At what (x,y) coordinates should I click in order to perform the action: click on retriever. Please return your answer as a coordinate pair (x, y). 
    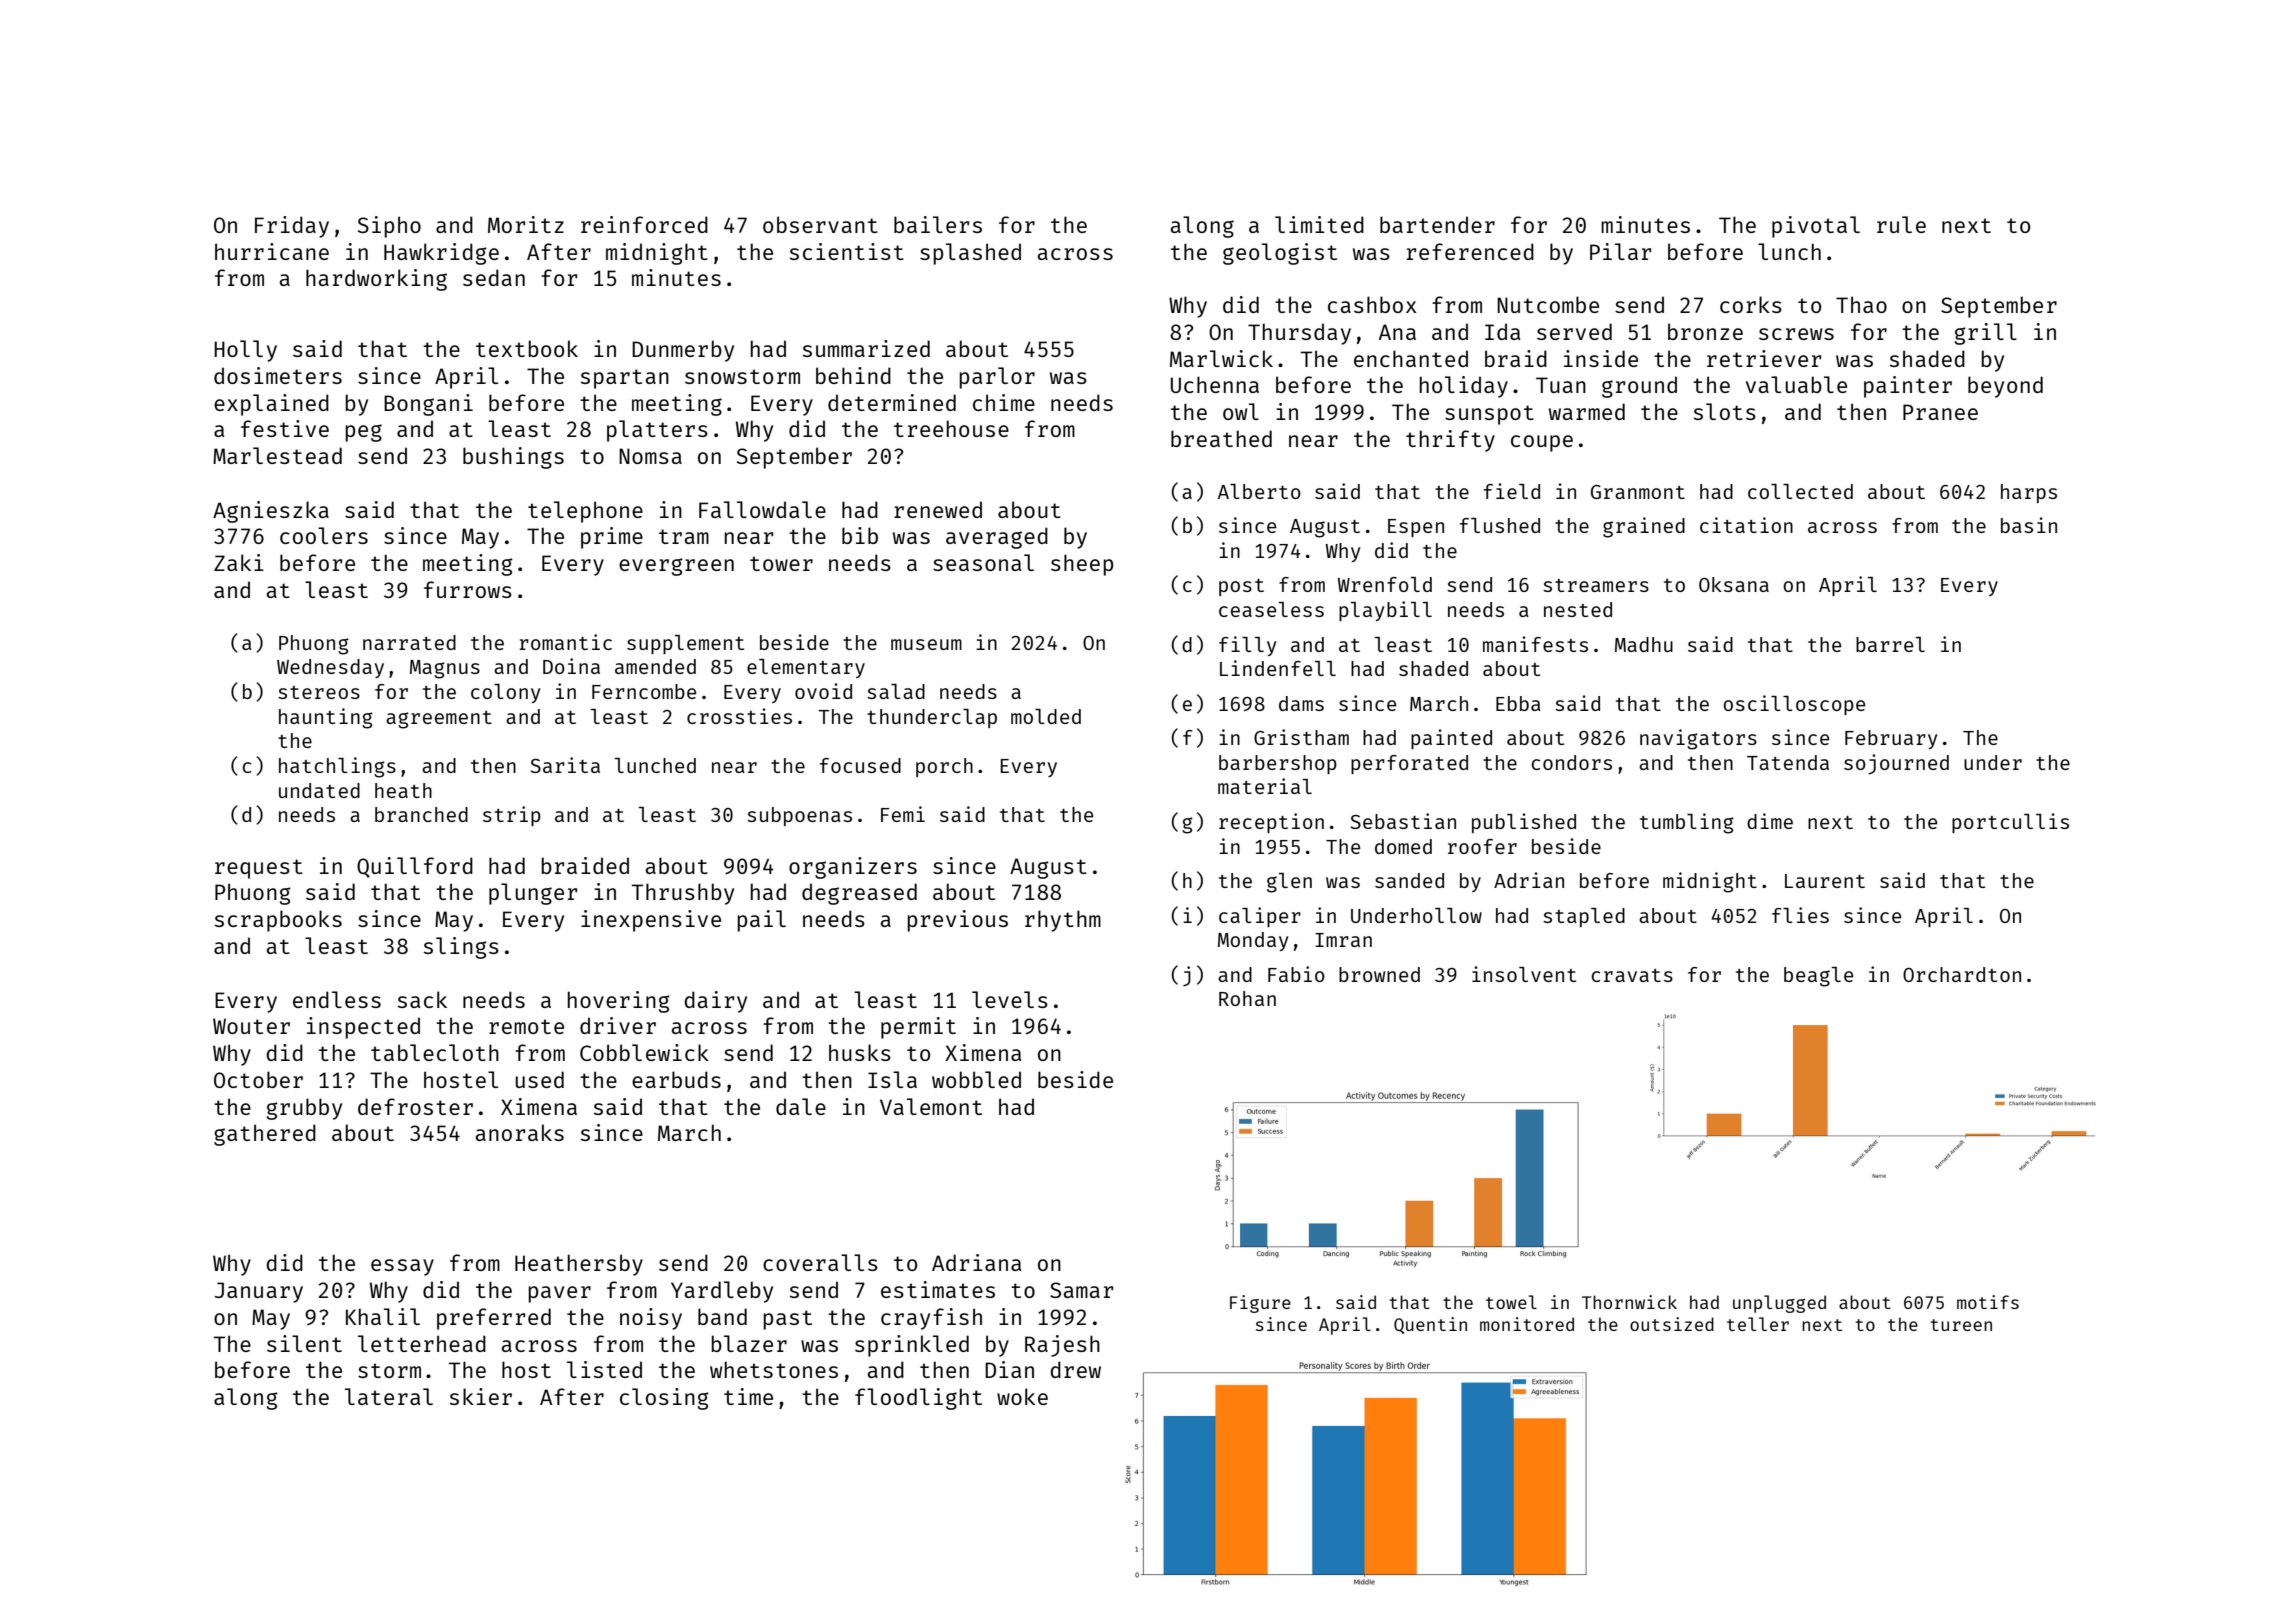
    Looking at the image, I should click on (1764, 358).
